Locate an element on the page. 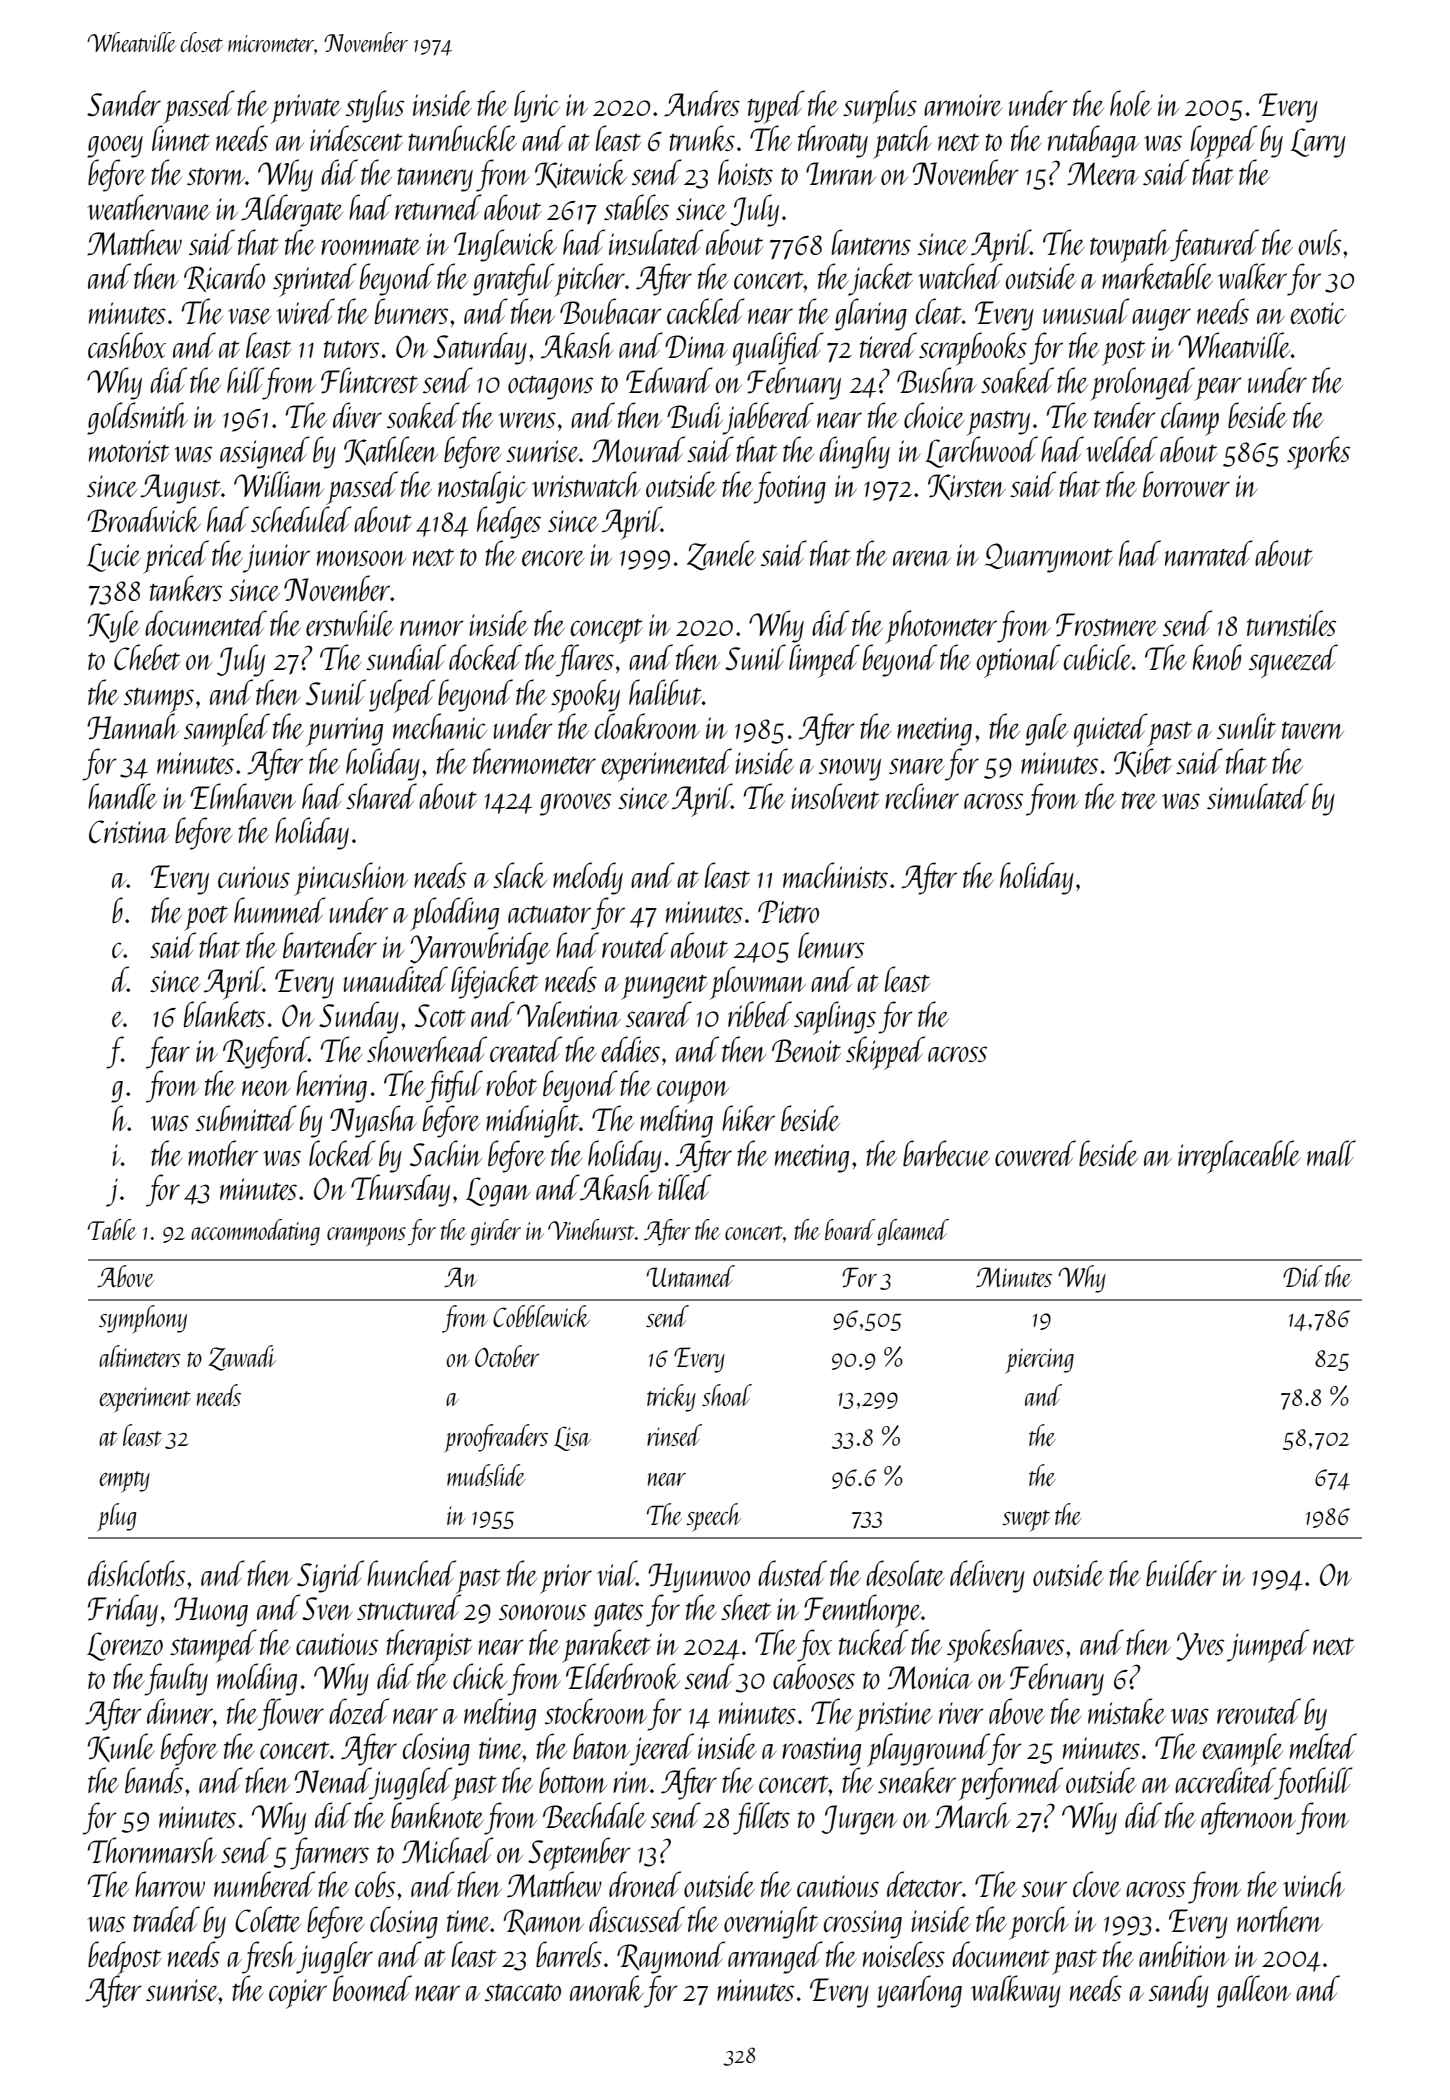 The image size is (1450, 2100). Kitewick is located at coordinates (581, 173).
